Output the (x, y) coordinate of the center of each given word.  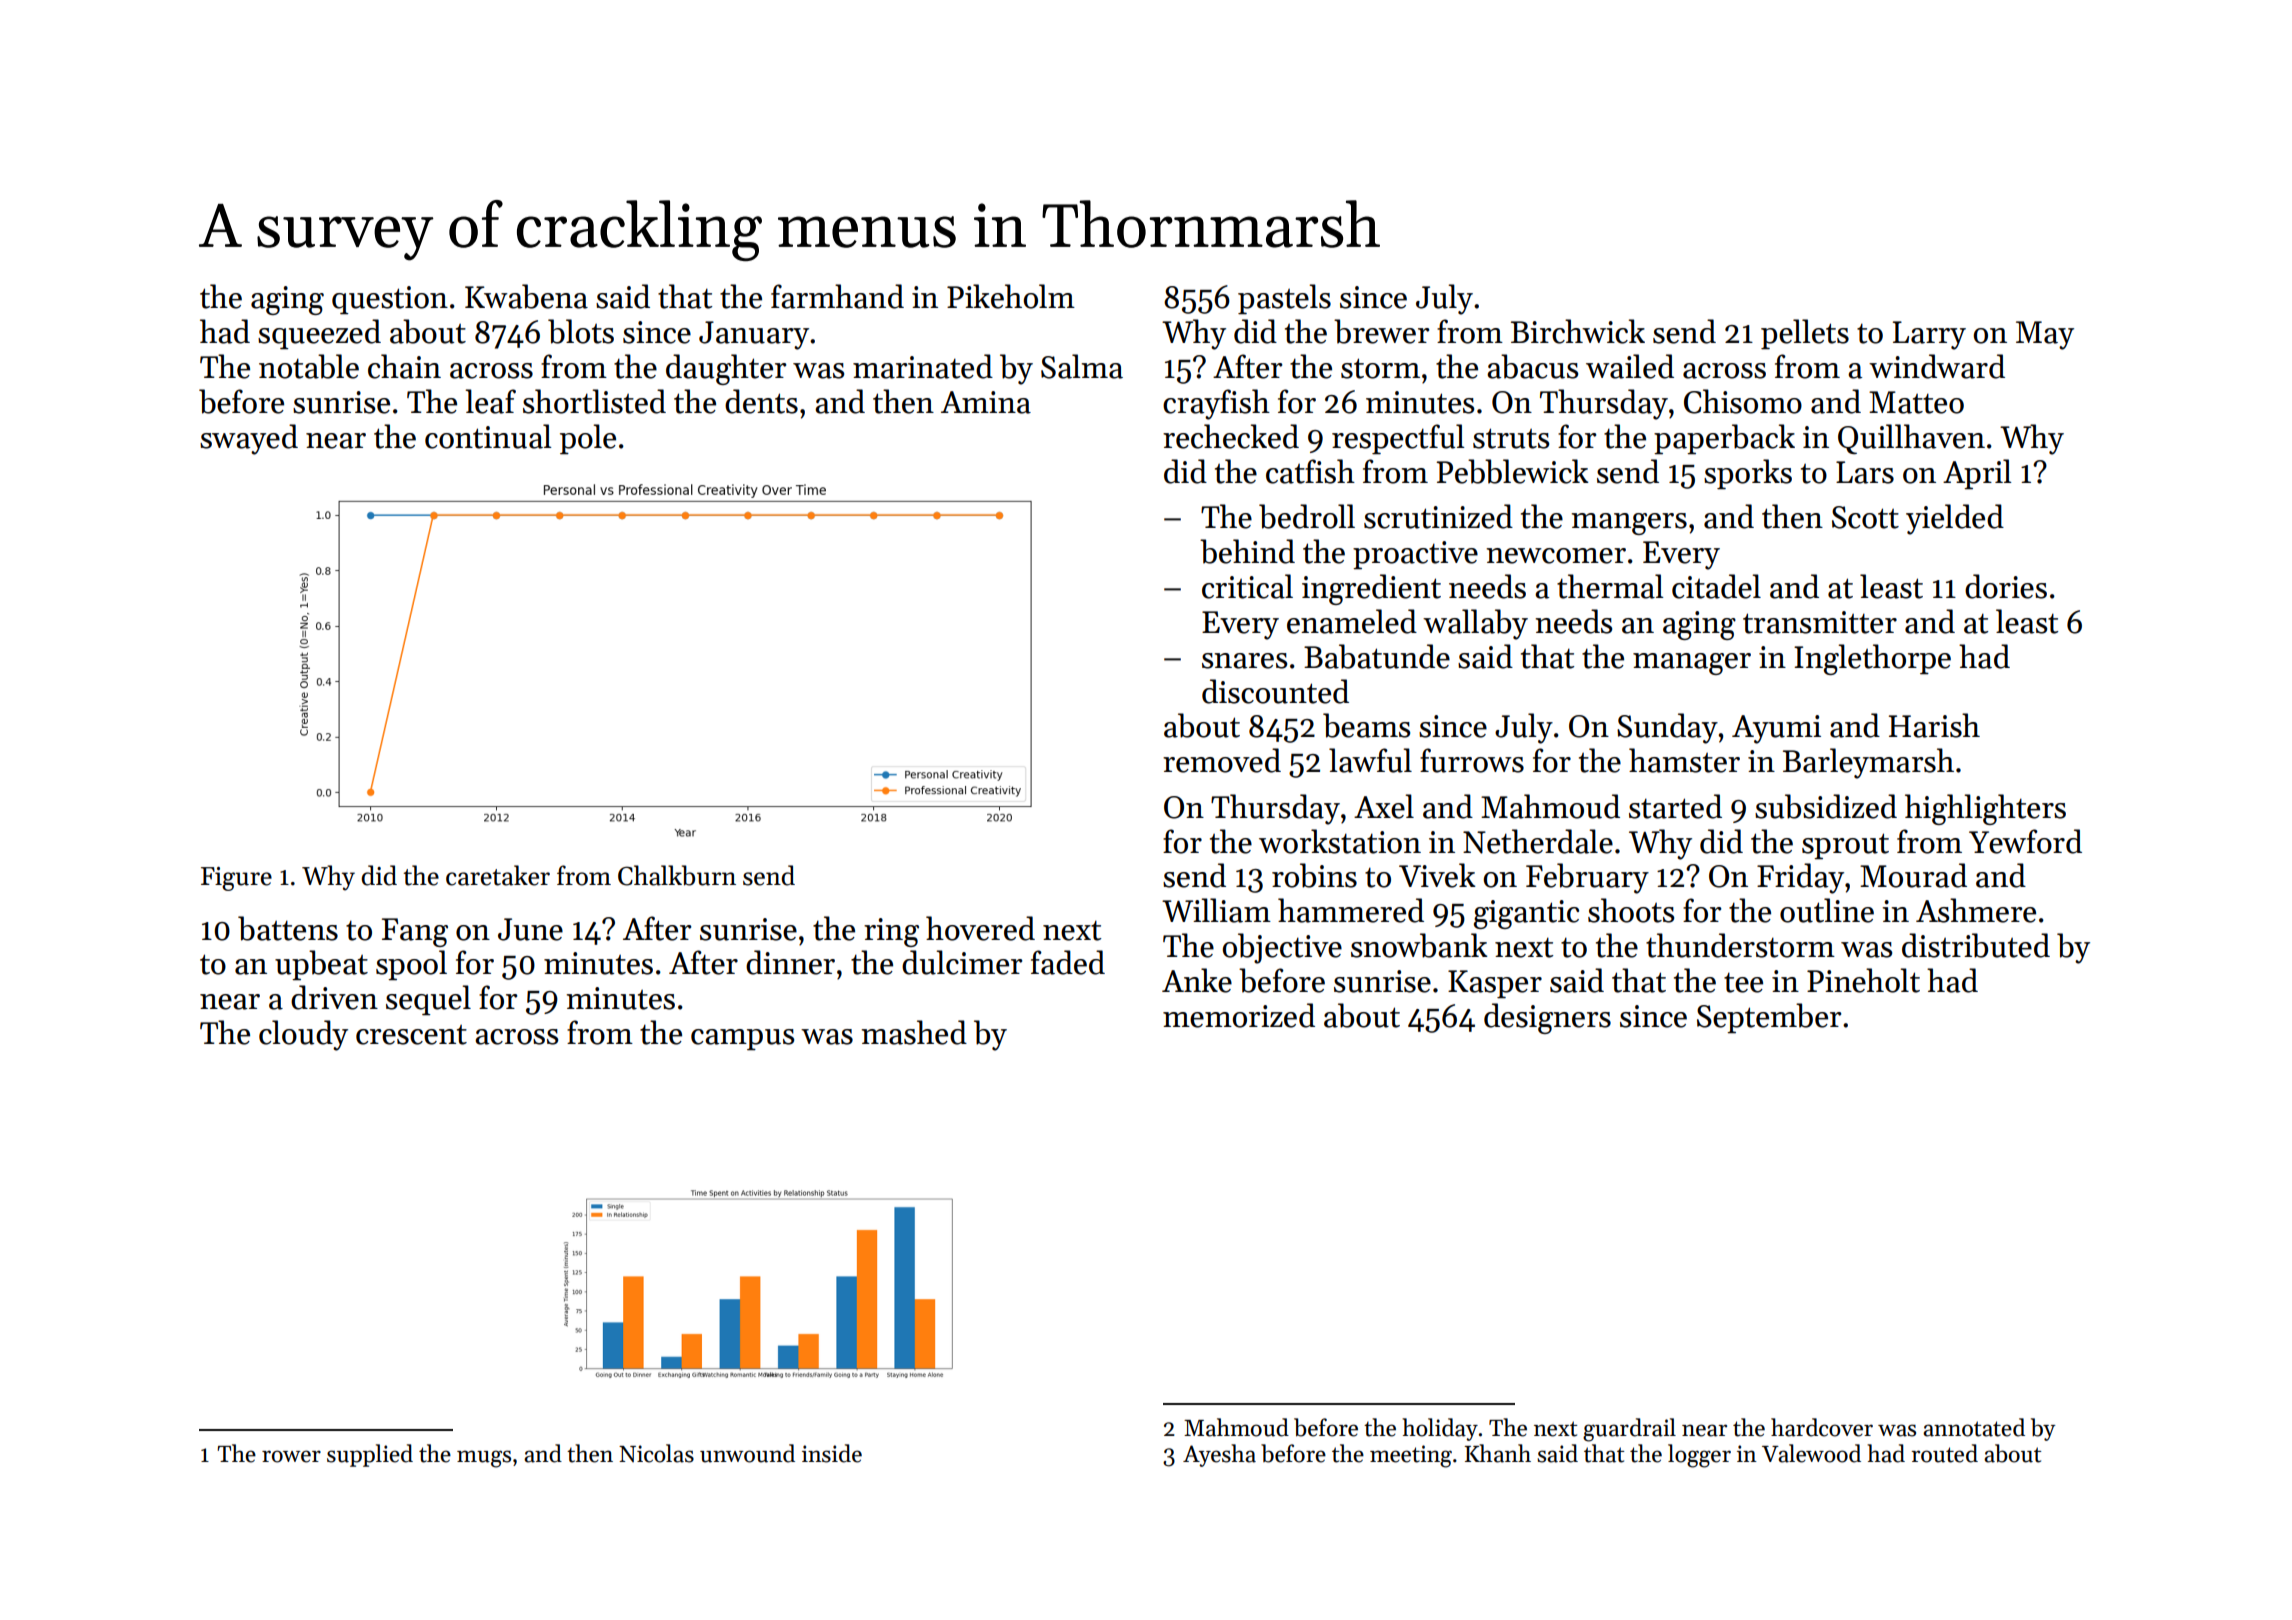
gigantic (1526, 914)
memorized (1239, 1015)
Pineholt (1863, 980)
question (390, 300)
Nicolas (656, 1453)
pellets (1805, 334)
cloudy (303, 1035)
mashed (914, 1032)
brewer (1381, 331)
